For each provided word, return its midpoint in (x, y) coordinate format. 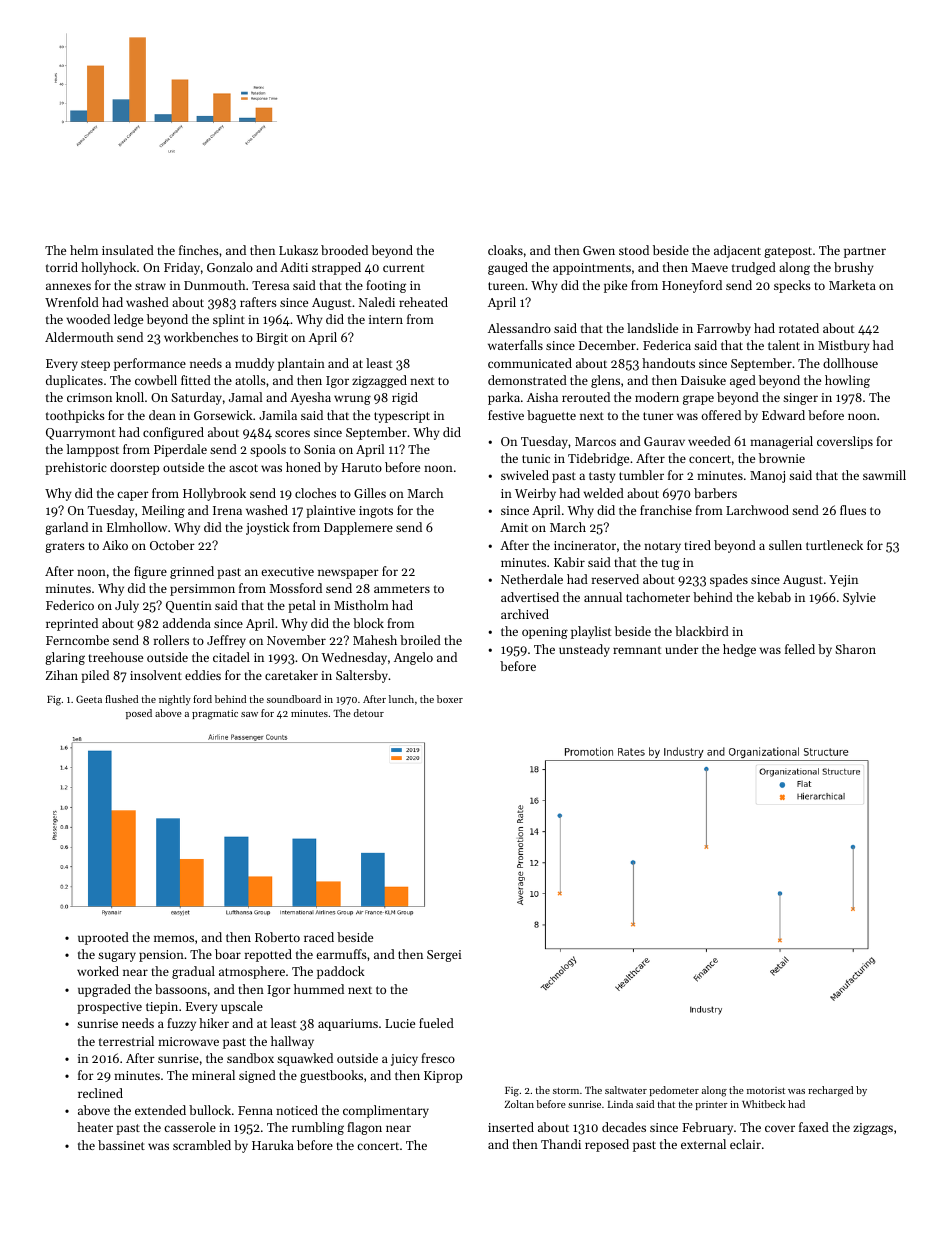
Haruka (273, 1145)
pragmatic (215, 715)
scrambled (202, 1145)
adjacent (737, 251)
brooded (344, 250)
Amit (514, 527)
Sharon (855, 649)
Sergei (444, 956)
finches (199, 250)
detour (369, 713)
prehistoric (76, 468)
